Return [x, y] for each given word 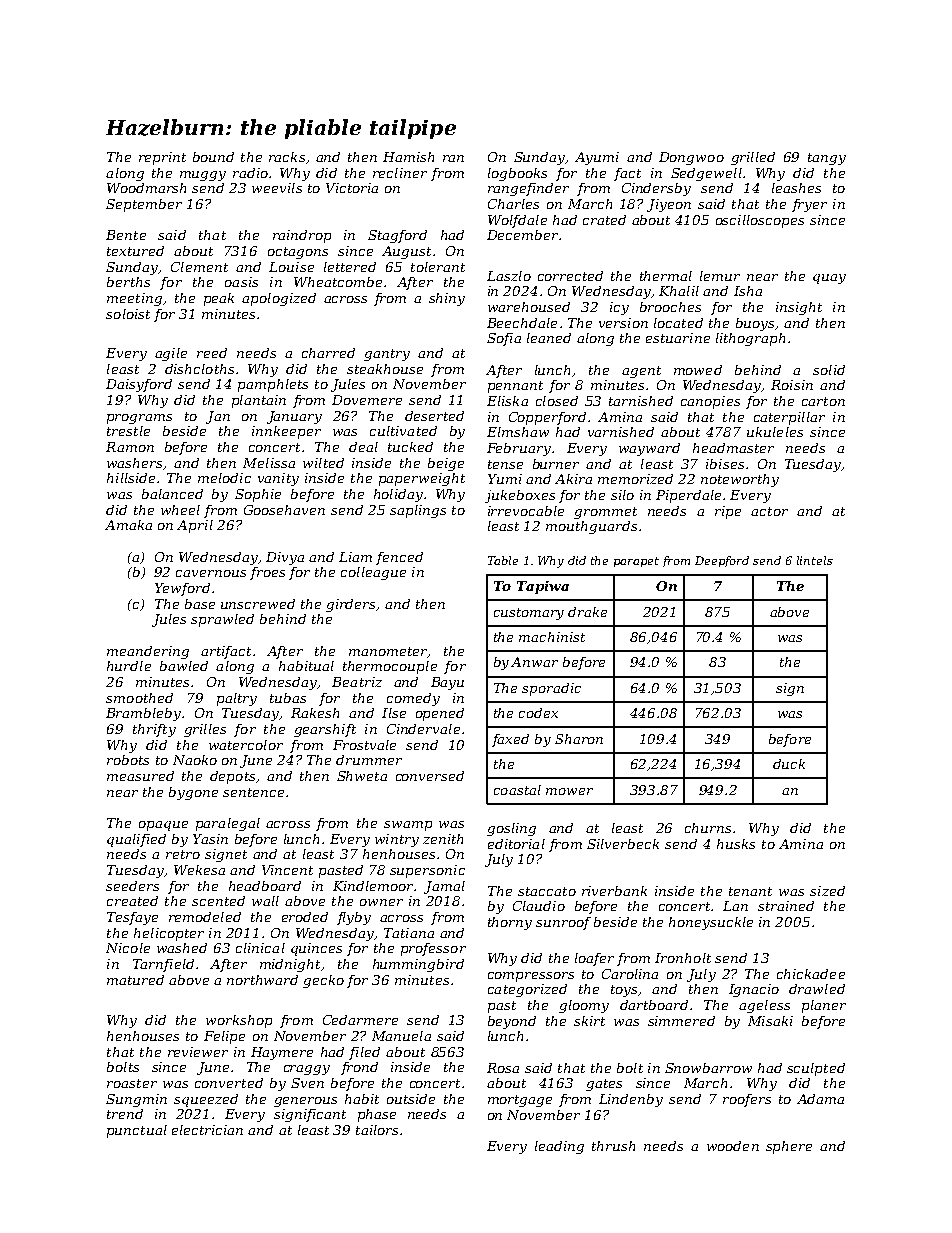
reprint [162, 158]
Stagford [397, 236]
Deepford [722, 561]
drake [587, 612]
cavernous [211, 573]
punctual [137, 1131]
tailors [377, 1130]
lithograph [750, 339]
